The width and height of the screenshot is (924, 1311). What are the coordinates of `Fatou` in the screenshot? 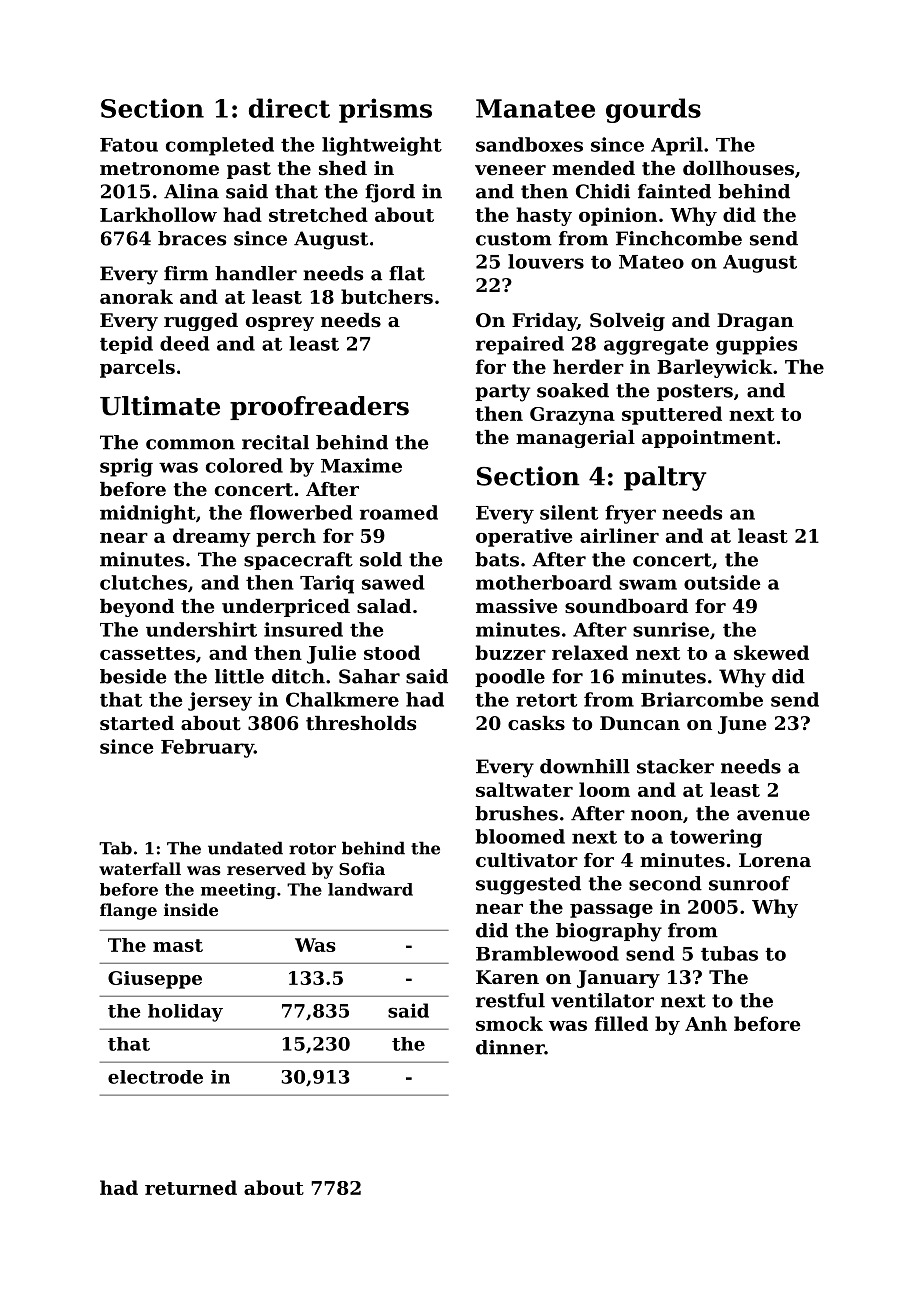 It's located at (129, 145).
